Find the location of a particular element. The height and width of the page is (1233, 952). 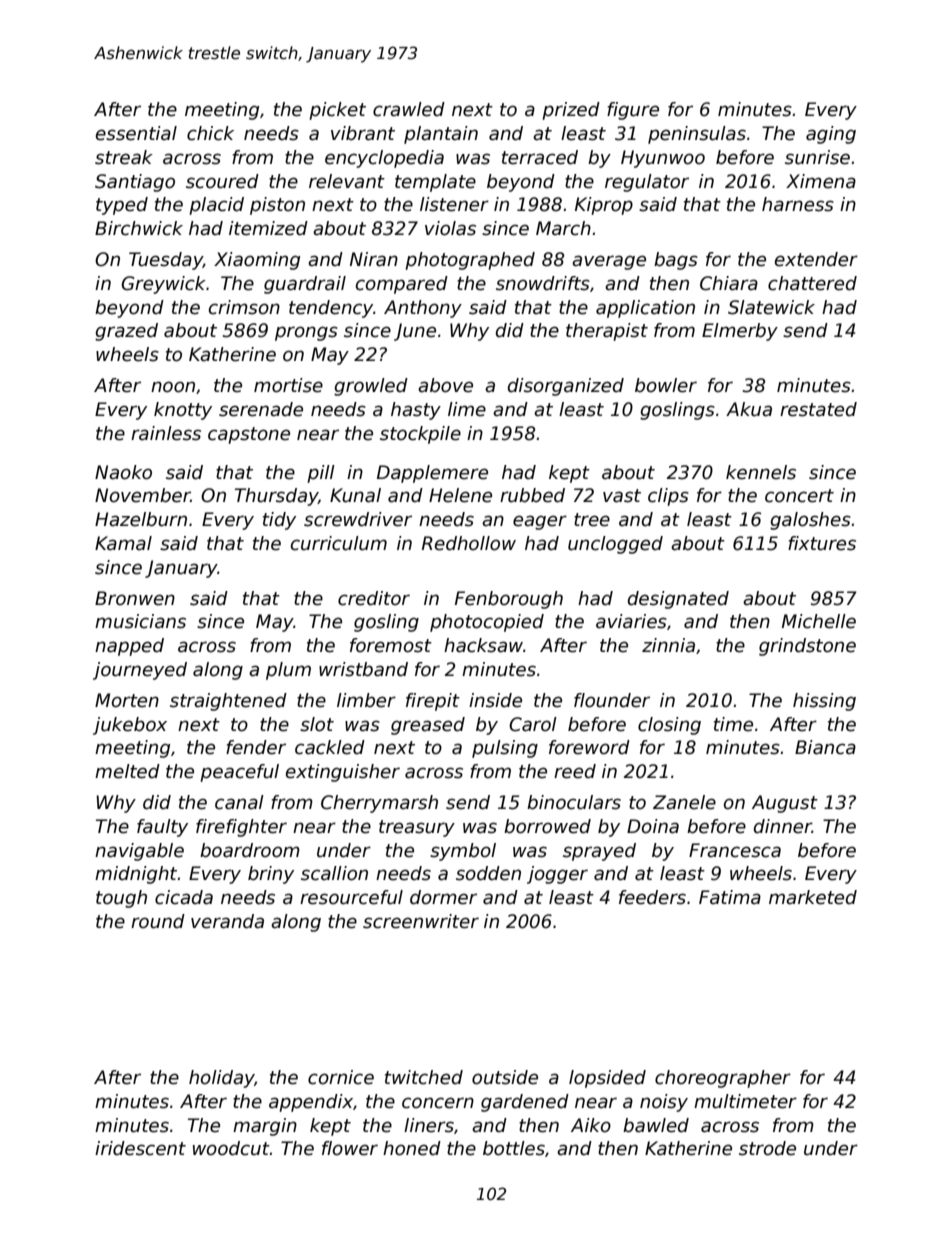

sunrise is located at coordinates (817, 157).
